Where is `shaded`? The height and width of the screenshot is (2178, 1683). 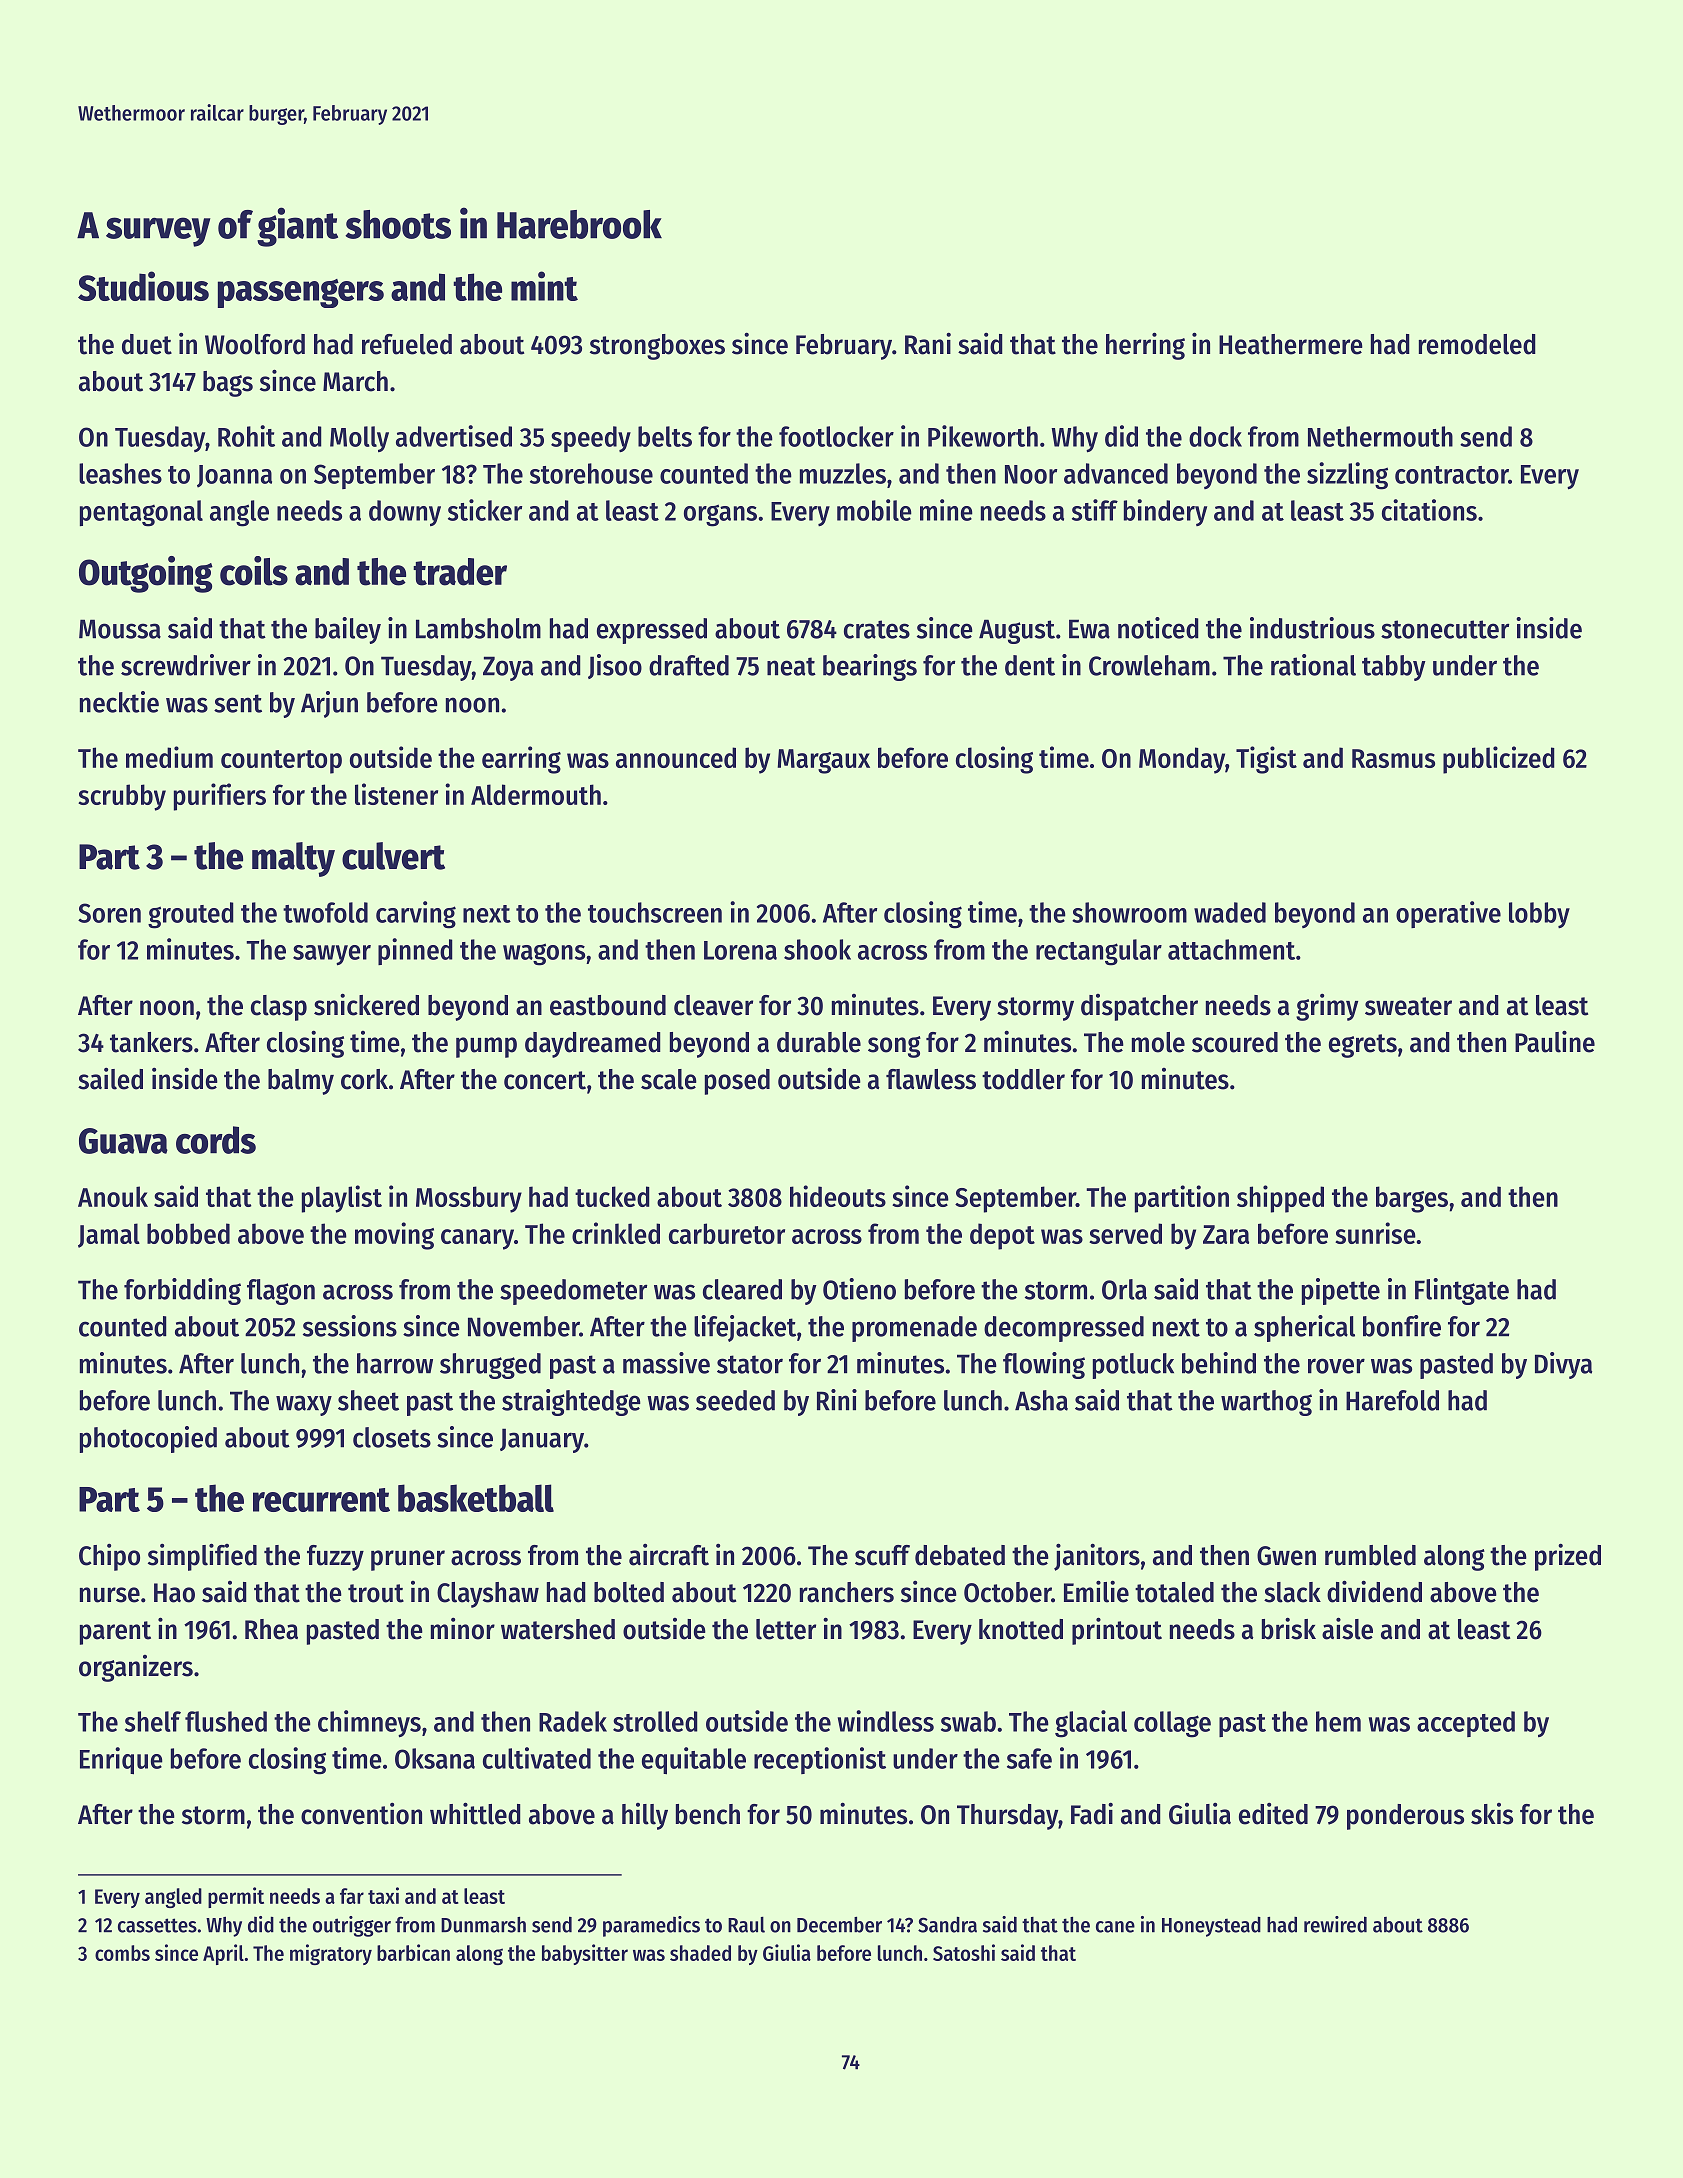
shaded is located at coordinates (700, 1953).
